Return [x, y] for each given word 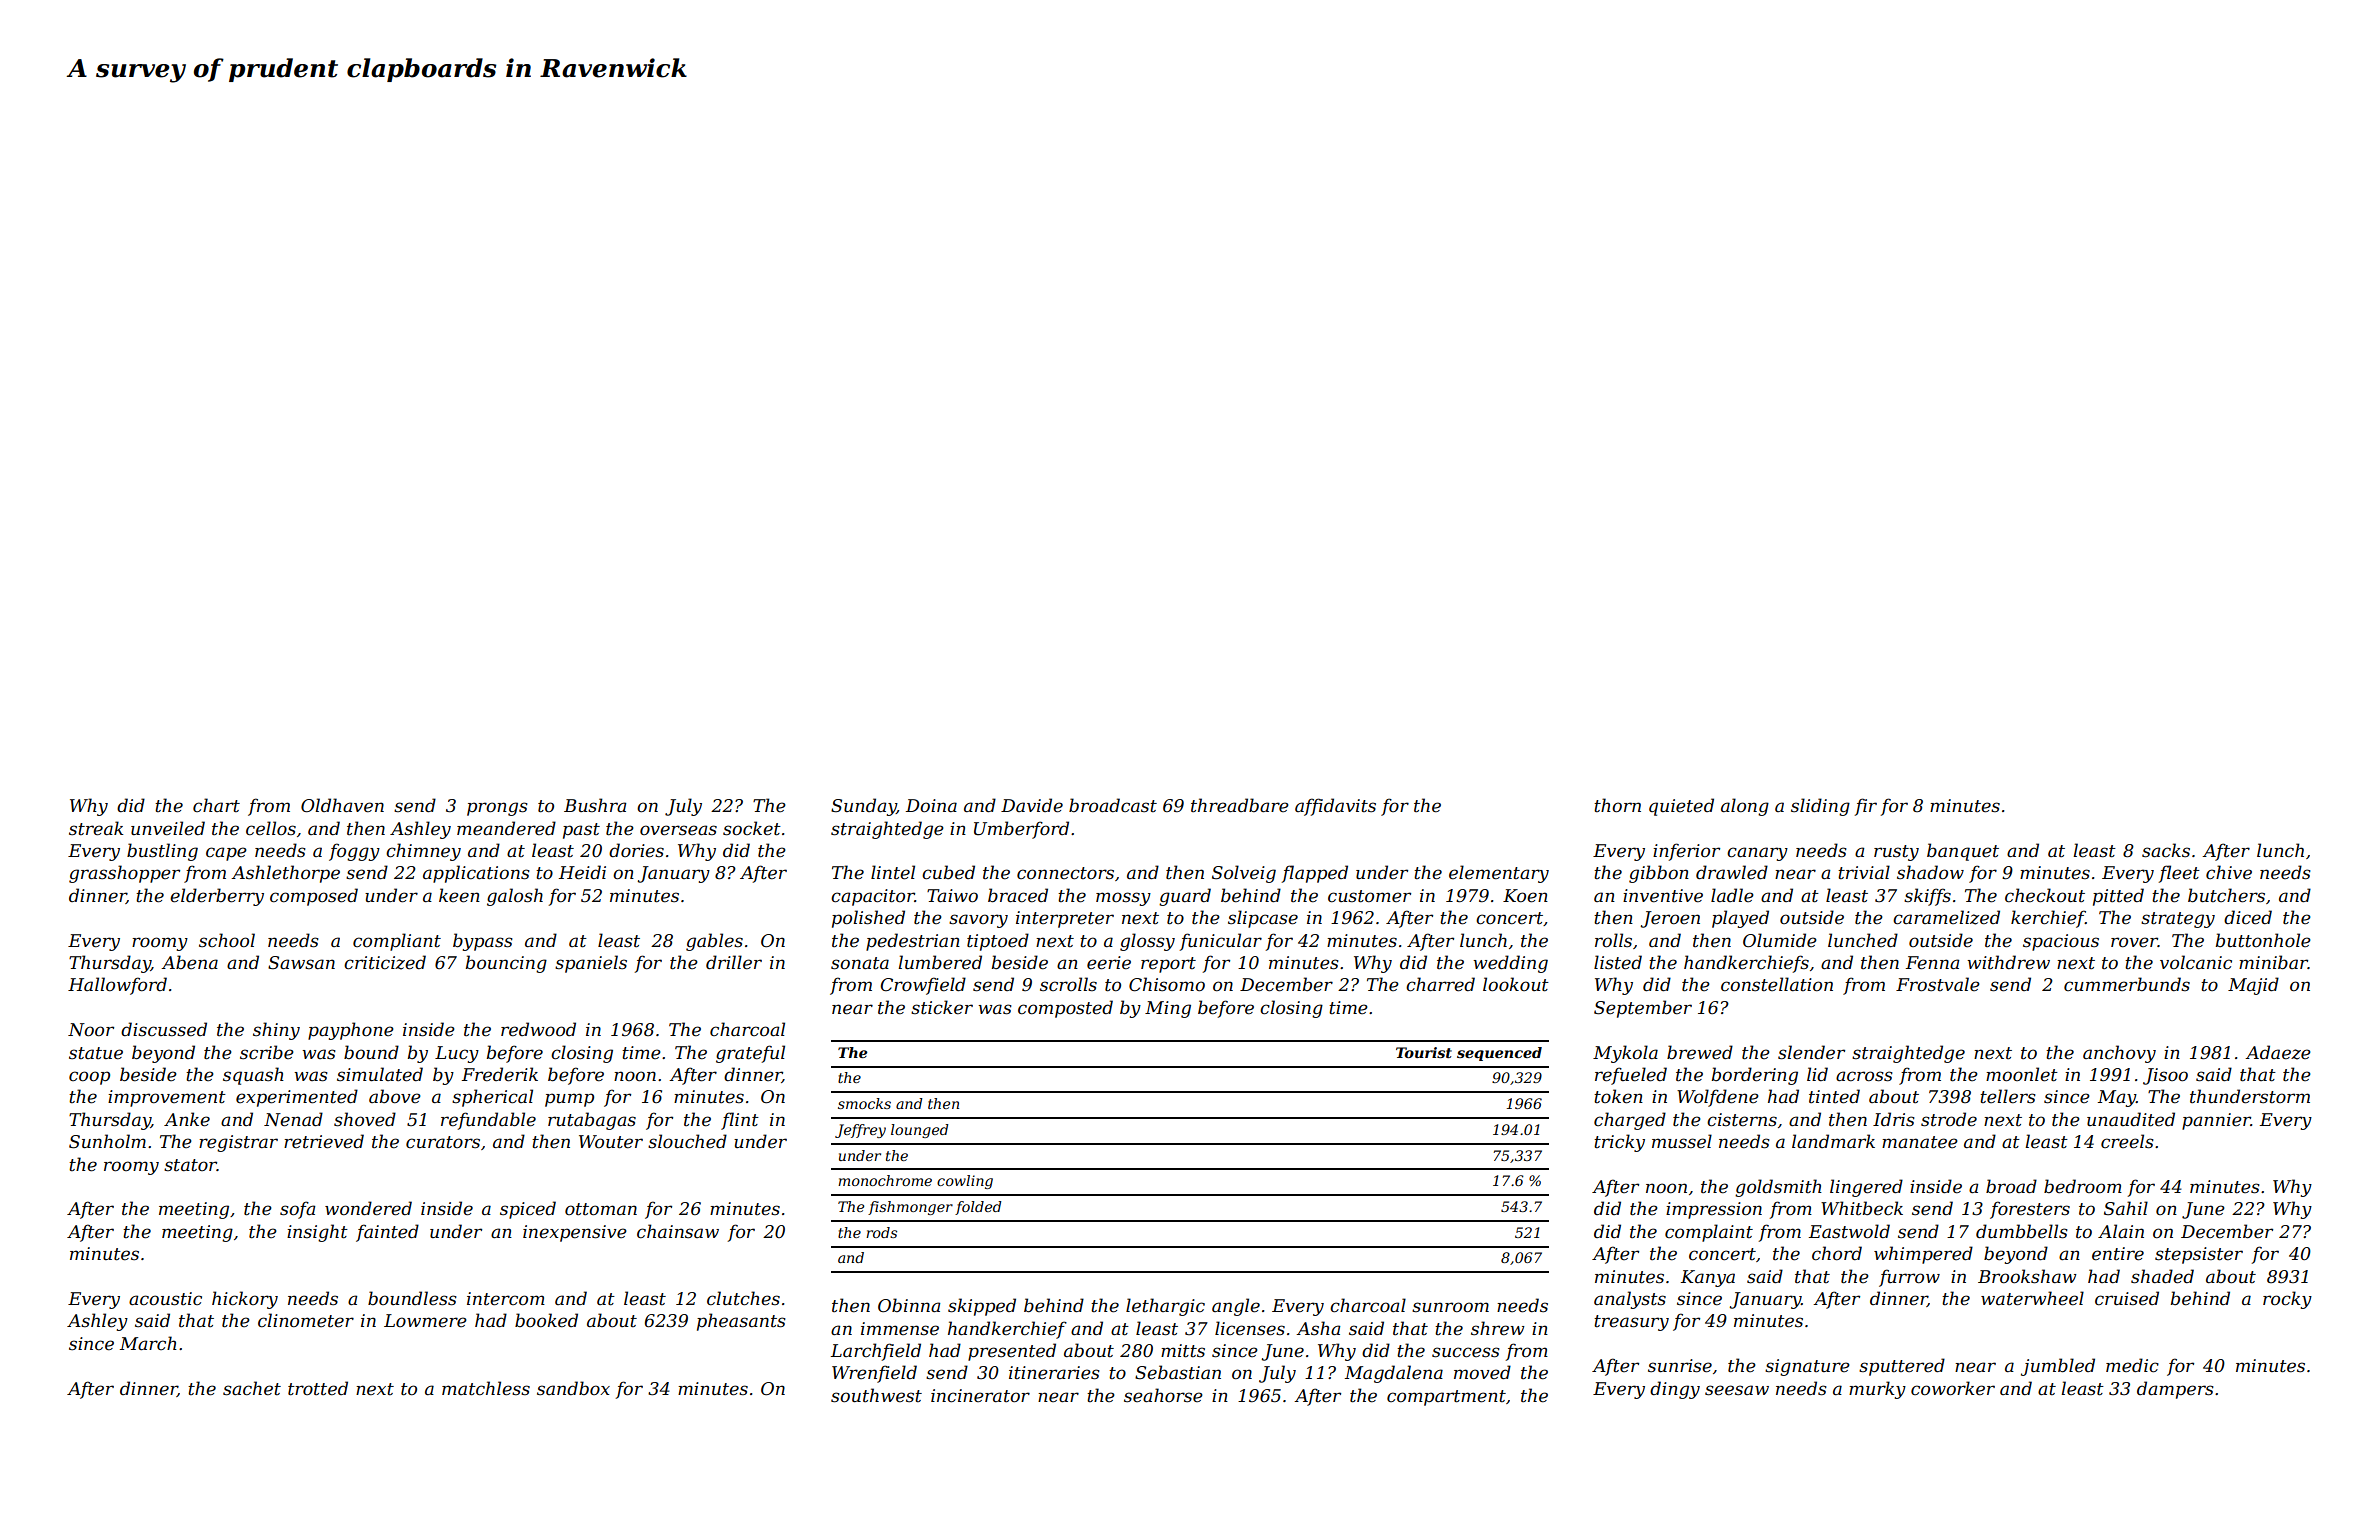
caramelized [1946, 917]
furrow [1909, 1278]
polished [868, 919]
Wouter [611, 1142]
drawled [1732, 872]
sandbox [573, 1388]
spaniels [591, 964]
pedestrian [913, 942]
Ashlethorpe [285, 874]
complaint [1709, 1233]
